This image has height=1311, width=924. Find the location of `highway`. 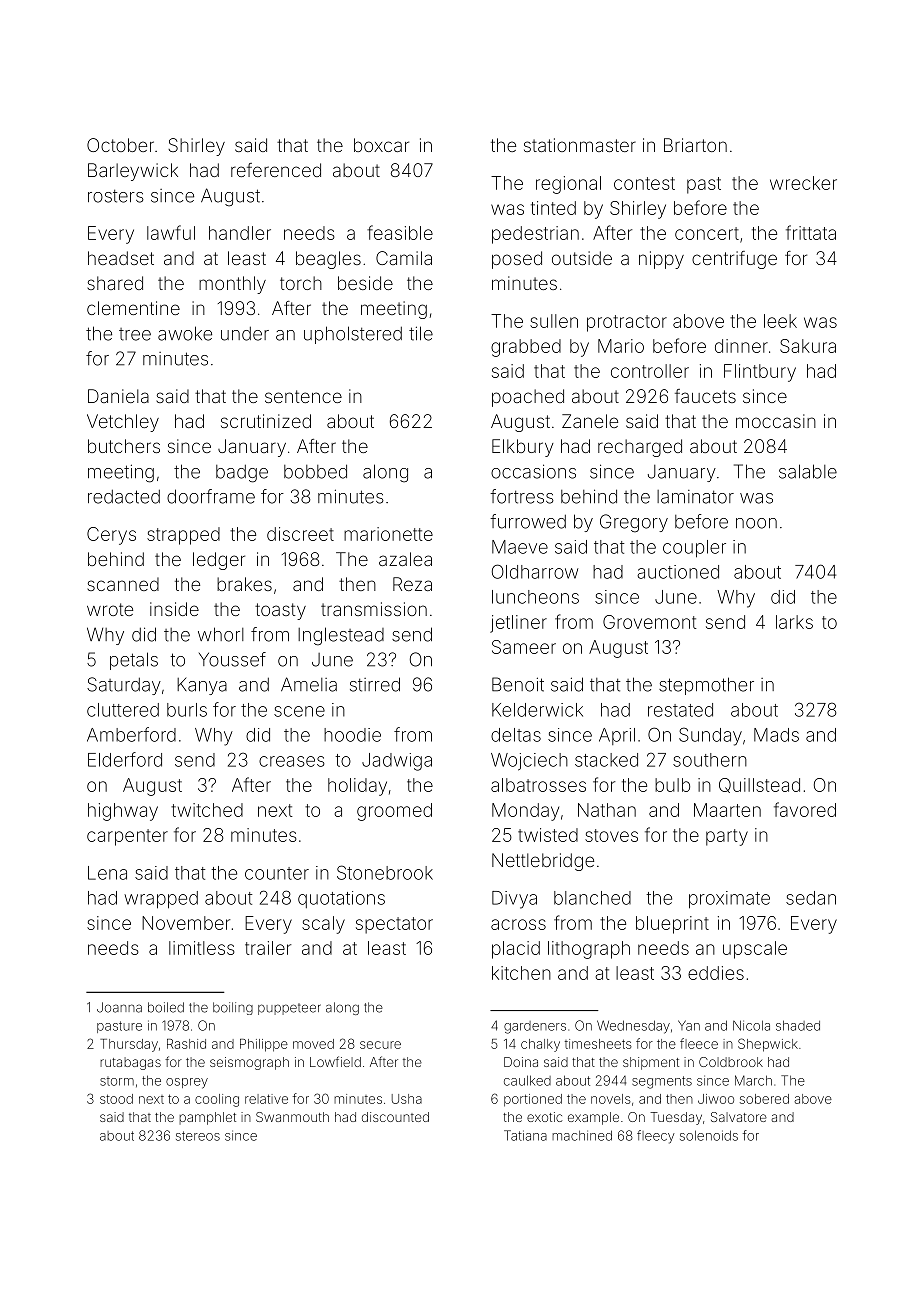

highway is located at coordinates (123, 812).
